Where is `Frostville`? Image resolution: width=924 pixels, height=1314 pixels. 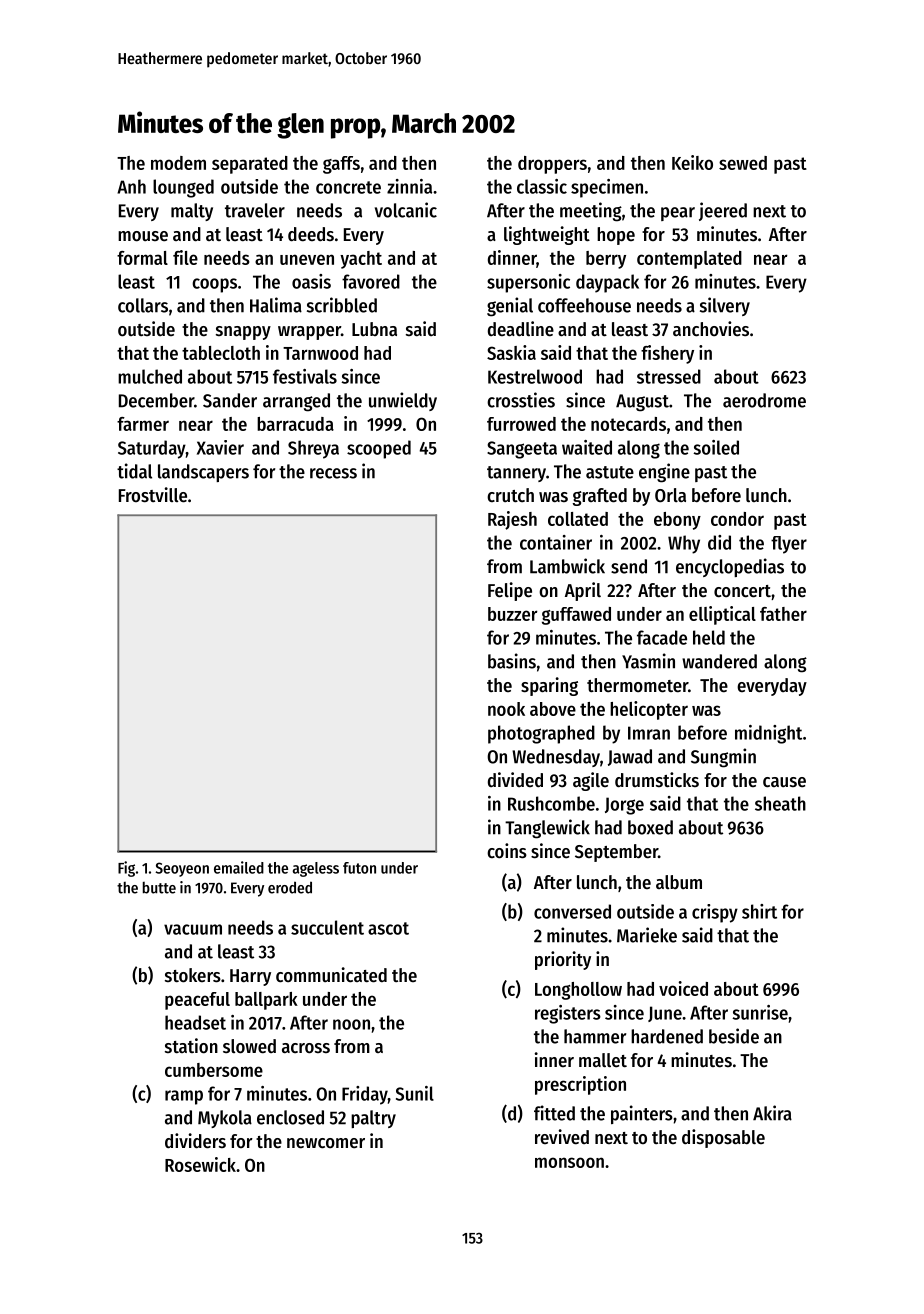
Frostville is located at coordinates (153, 495).
